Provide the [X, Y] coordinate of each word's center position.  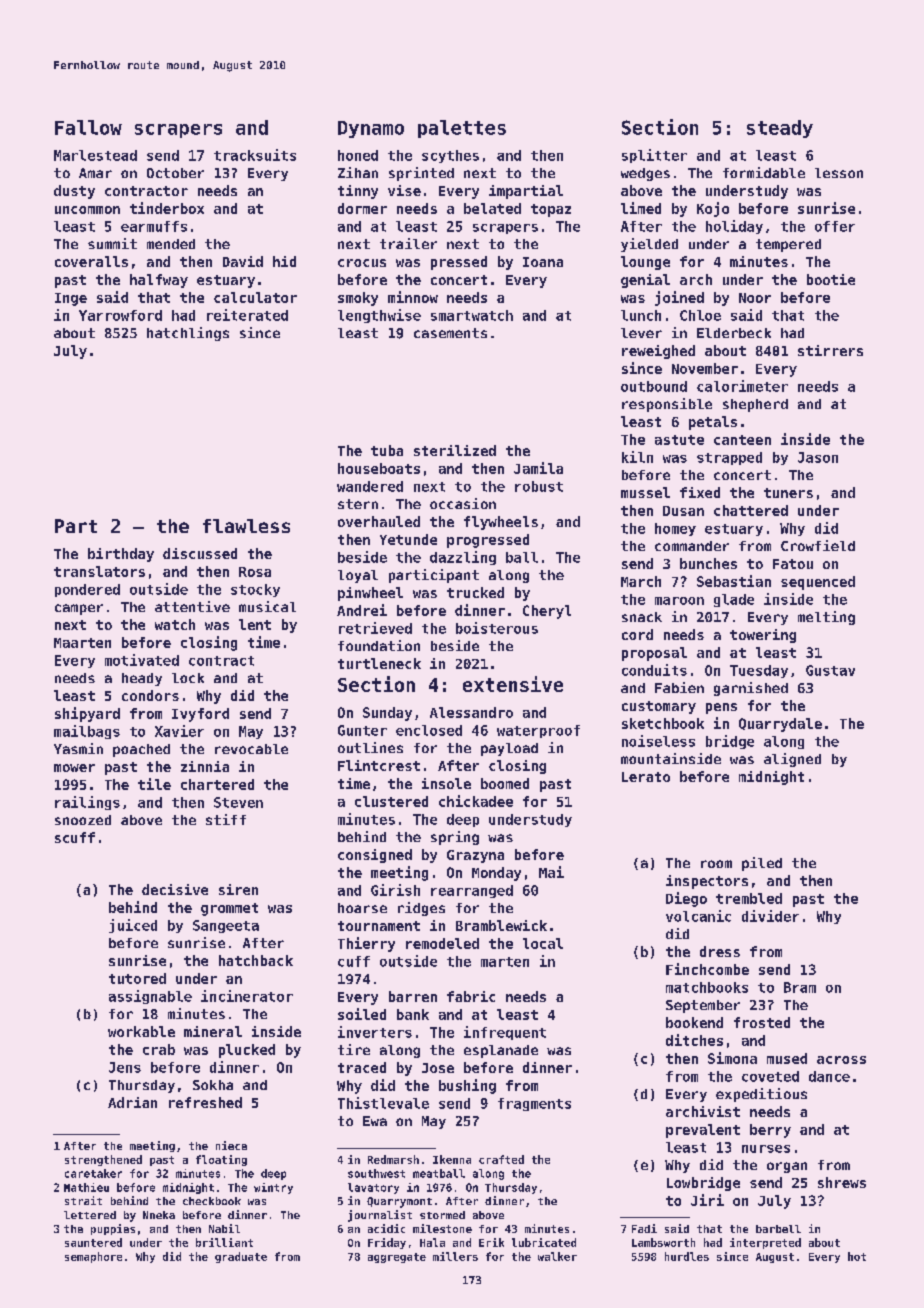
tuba [387, 450]
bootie [831, 279]
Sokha [213, 1085]
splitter [654, 156]
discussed [200, 553]
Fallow [88, 127]
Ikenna [452, 1159]
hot [857, 1256]
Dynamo [371, 129]
